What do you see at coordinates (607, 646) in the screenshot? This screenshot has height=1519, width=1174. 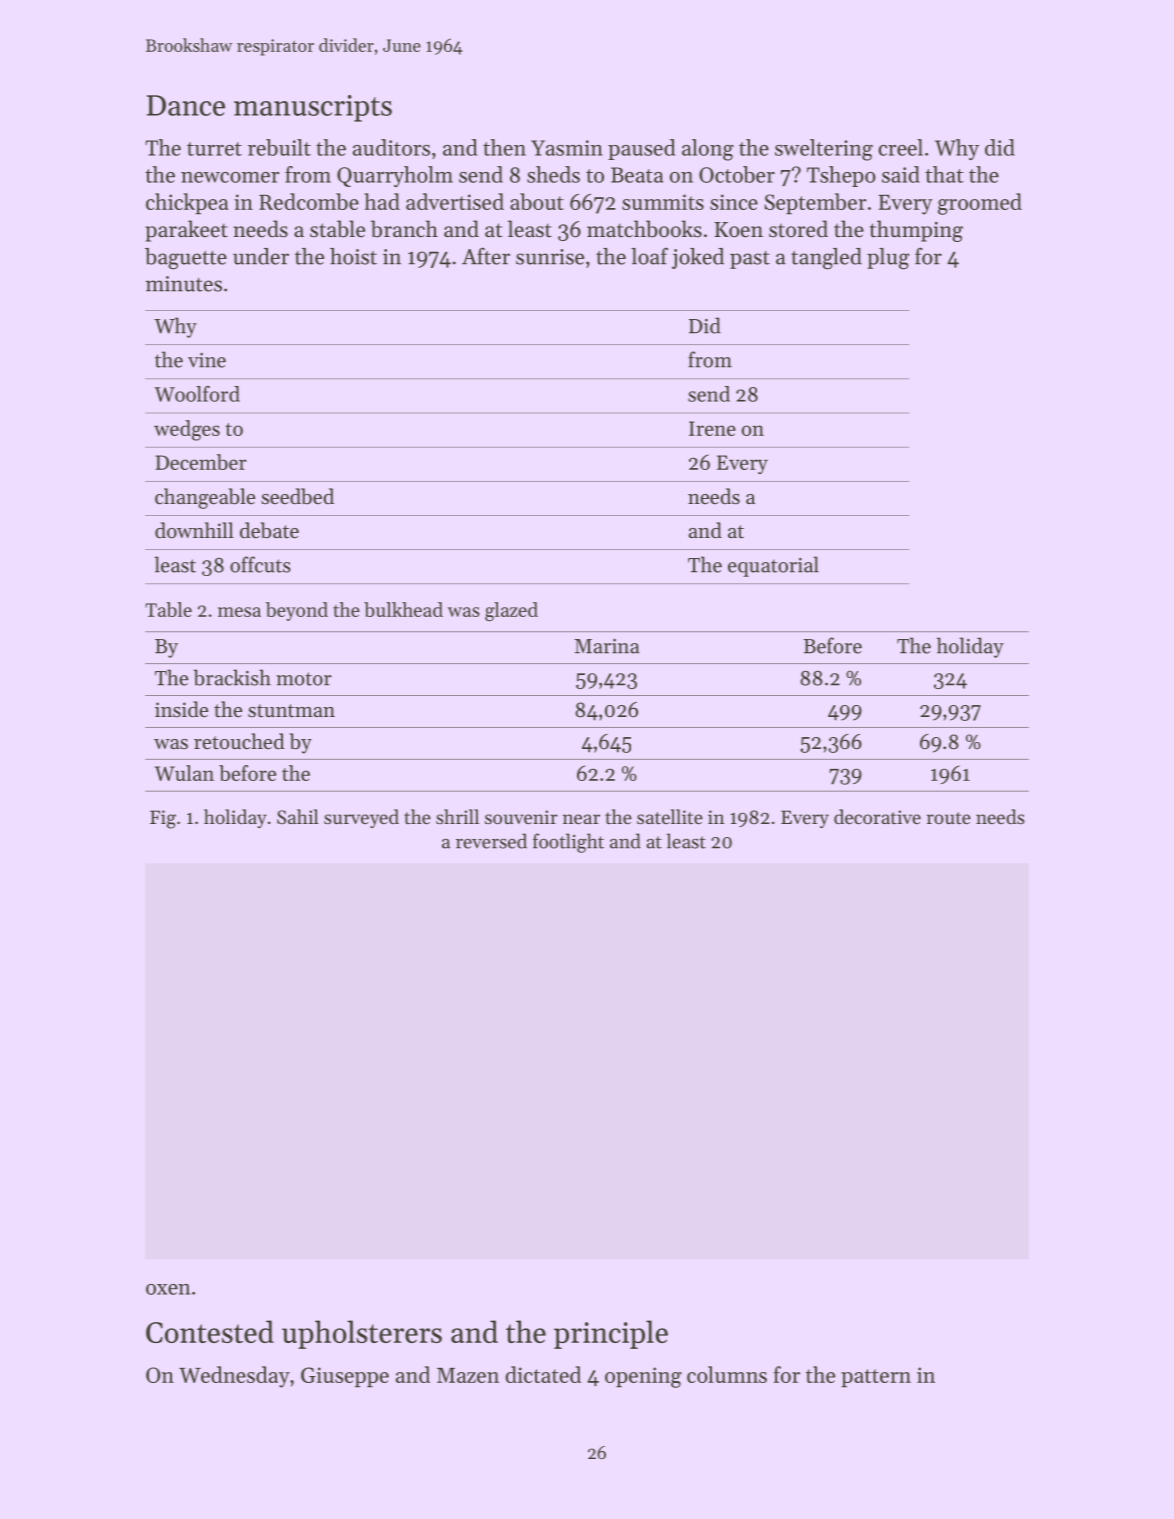 I see `Marina` at bounding box center [607, 646].
